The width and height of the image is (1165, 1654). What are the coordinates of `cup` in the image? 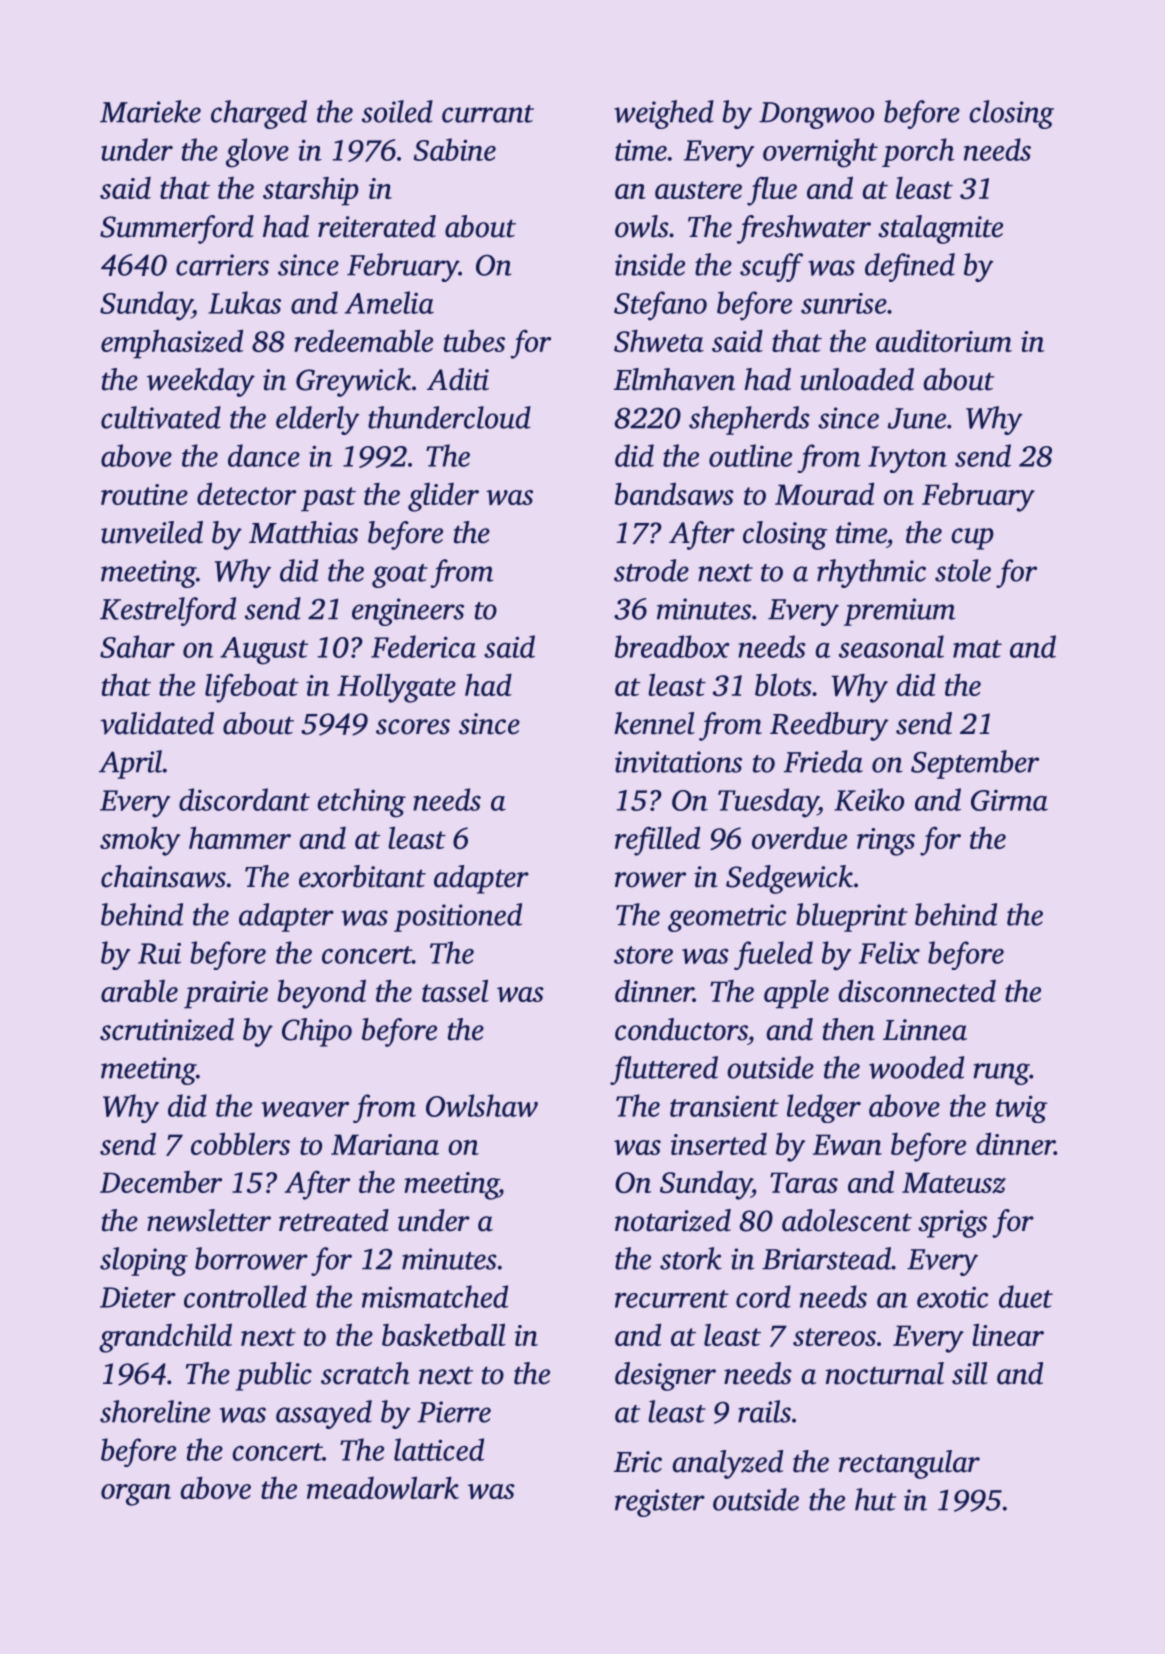 It's located at (972, 539).
